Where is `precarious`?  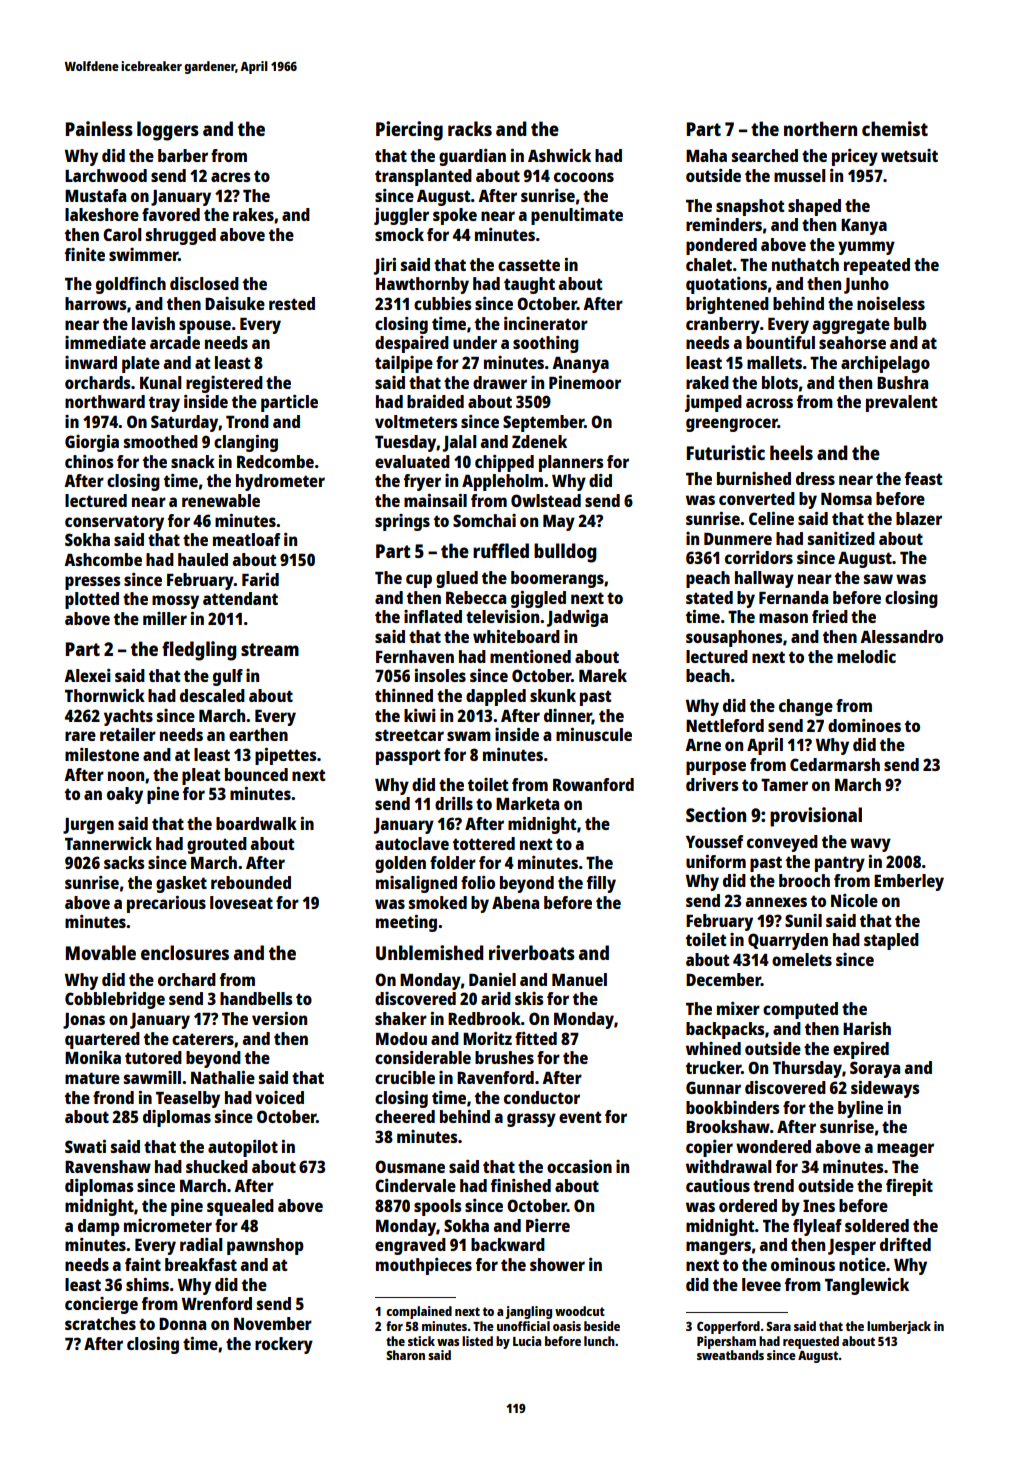
precarious is located at coordinates (166, 904).
